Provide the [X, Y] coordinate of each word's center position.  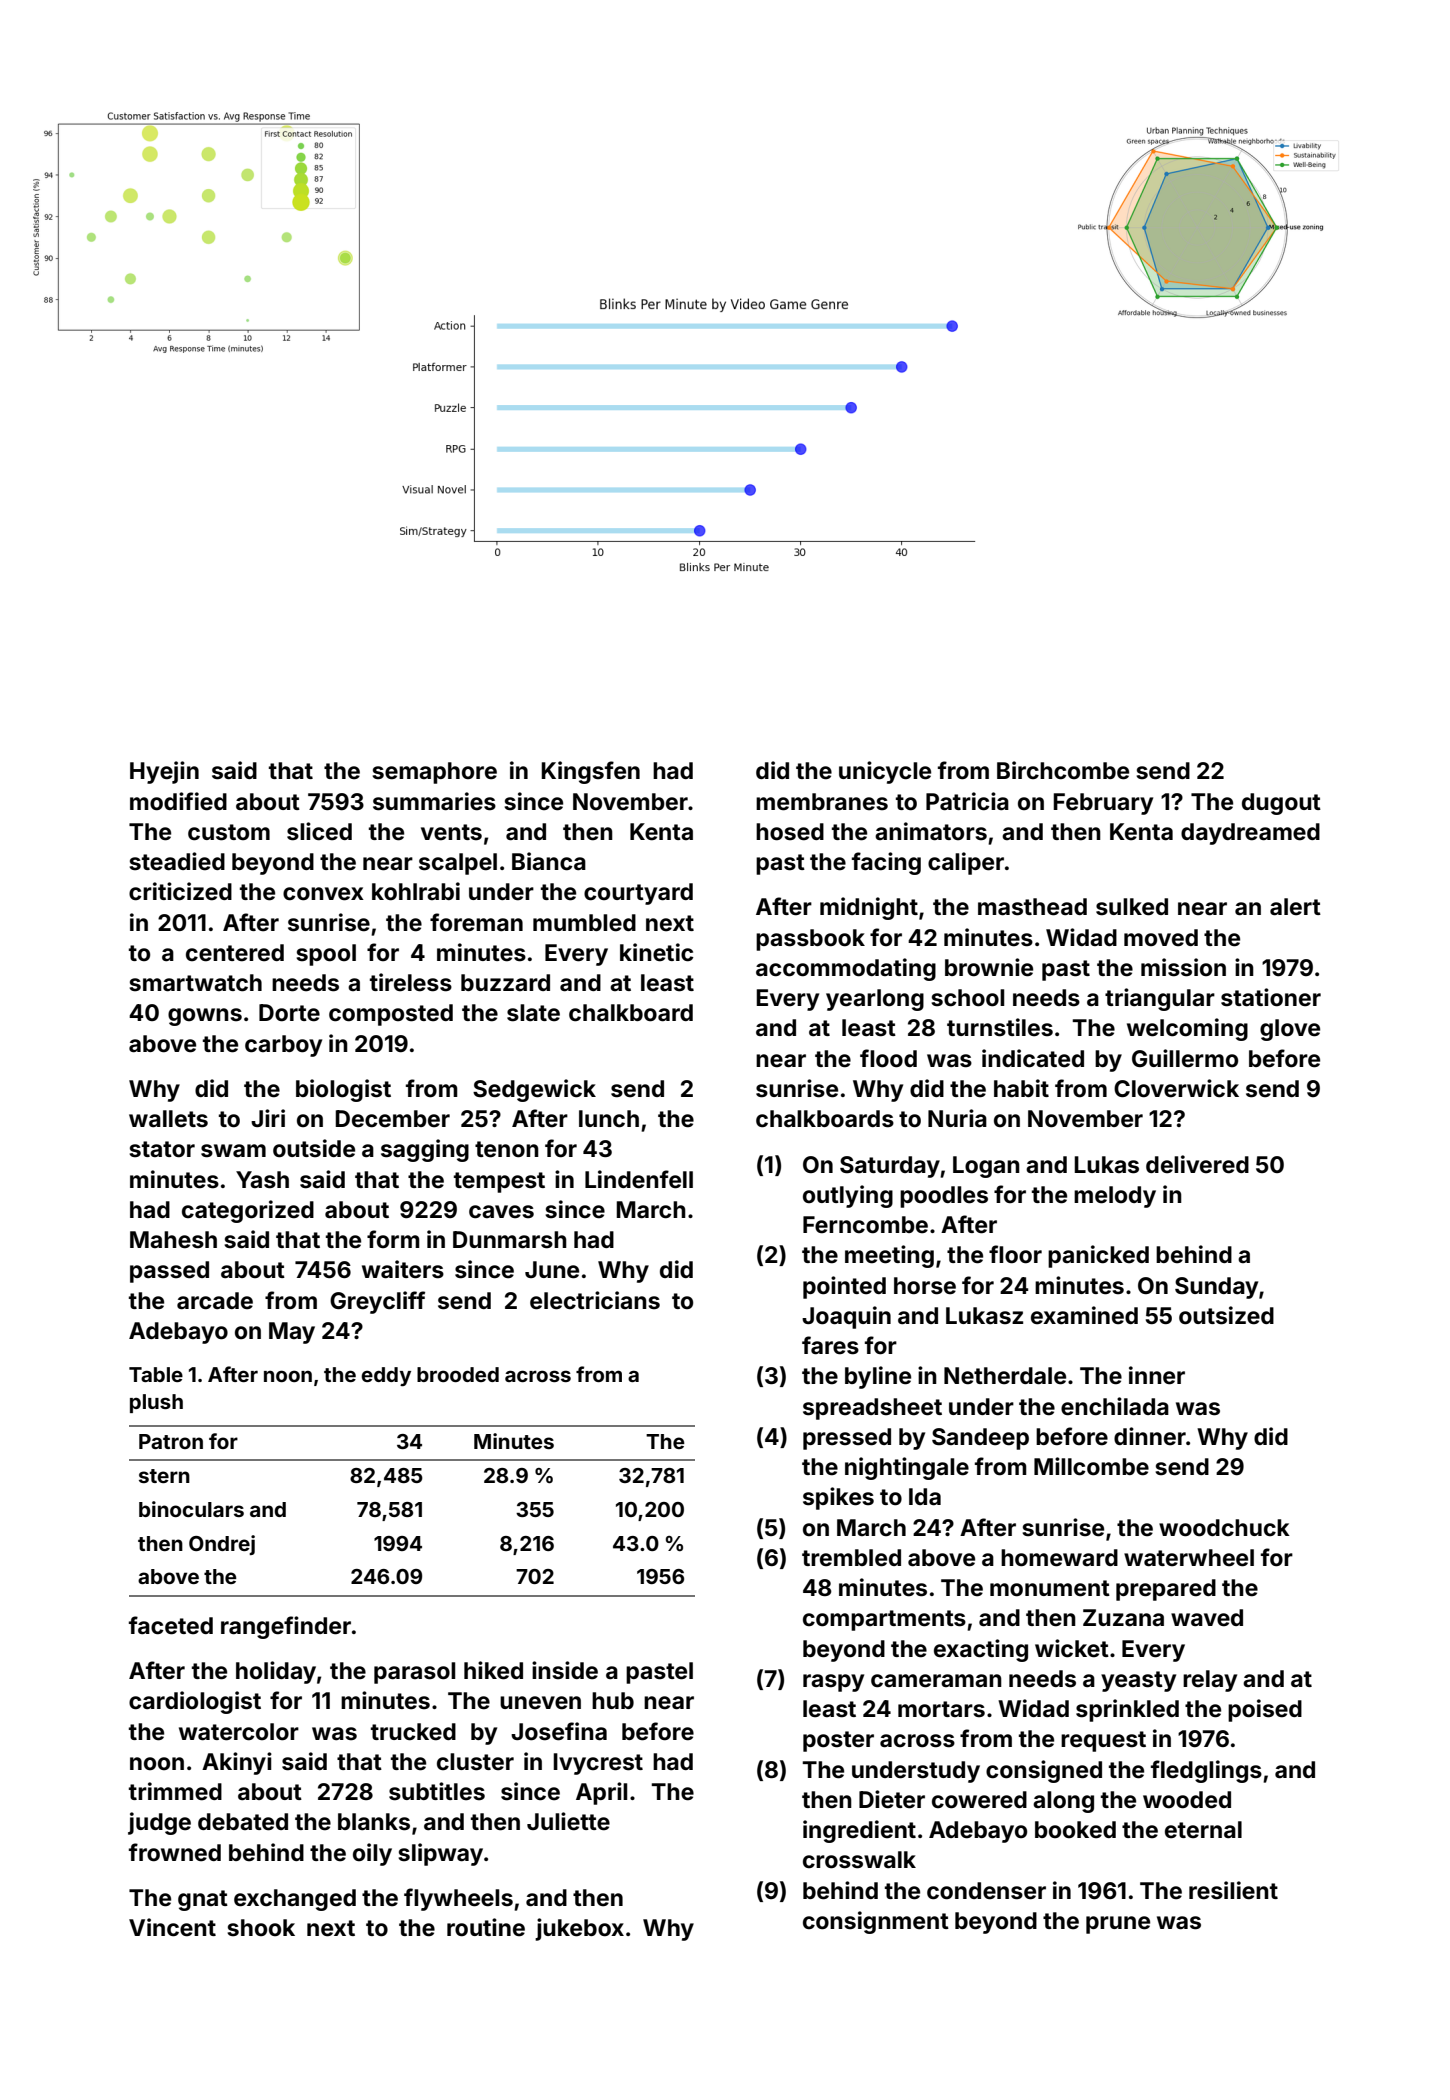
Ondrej [222, 1545]
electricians [595, 1300]
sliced [319, 831]
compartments [884, 1620]
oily [372, 1854]
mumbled [584, 923]
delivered [1197, 1164]
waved [1207, 1618]
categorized [248, 1211]
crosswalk [859, 1860]
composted [391, 1015]
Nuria [957, 1118]
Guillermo [1185, 1058]
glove [1290, 1030]
